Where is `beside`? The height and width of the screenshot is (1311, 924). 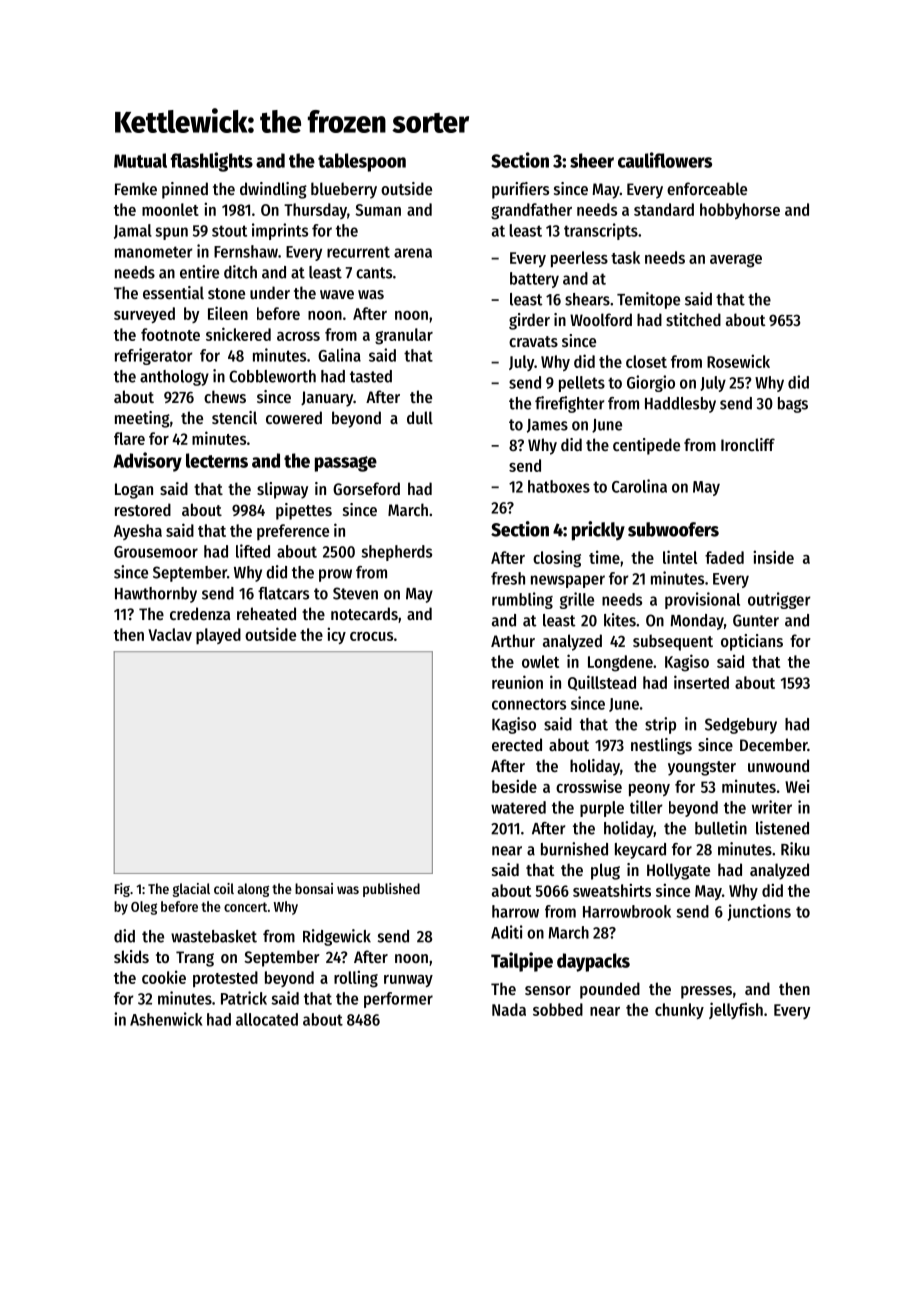 beside is located at coordinates (514, 786).
